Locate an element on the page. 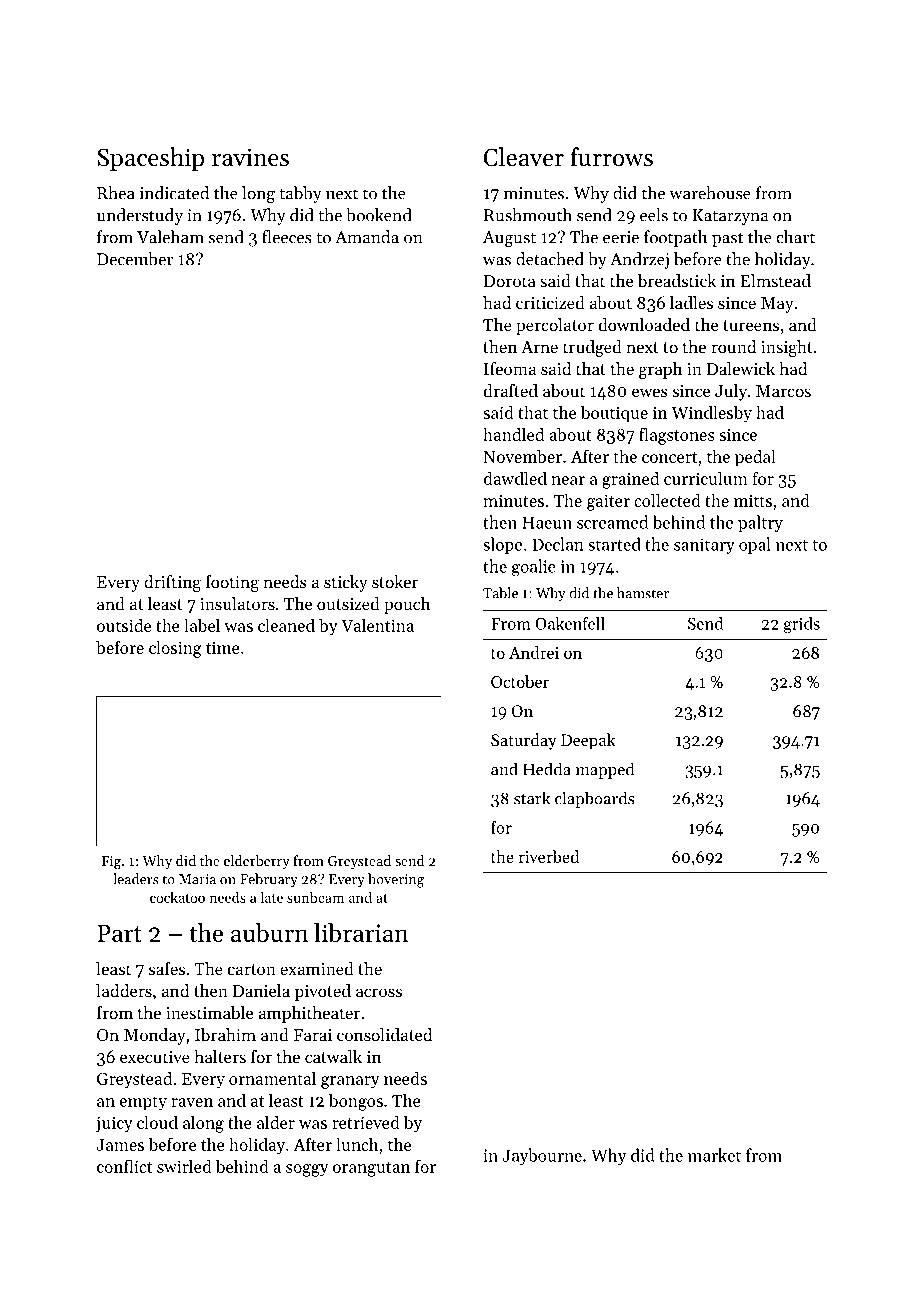  furrows is located at coordinates (612, 157).
